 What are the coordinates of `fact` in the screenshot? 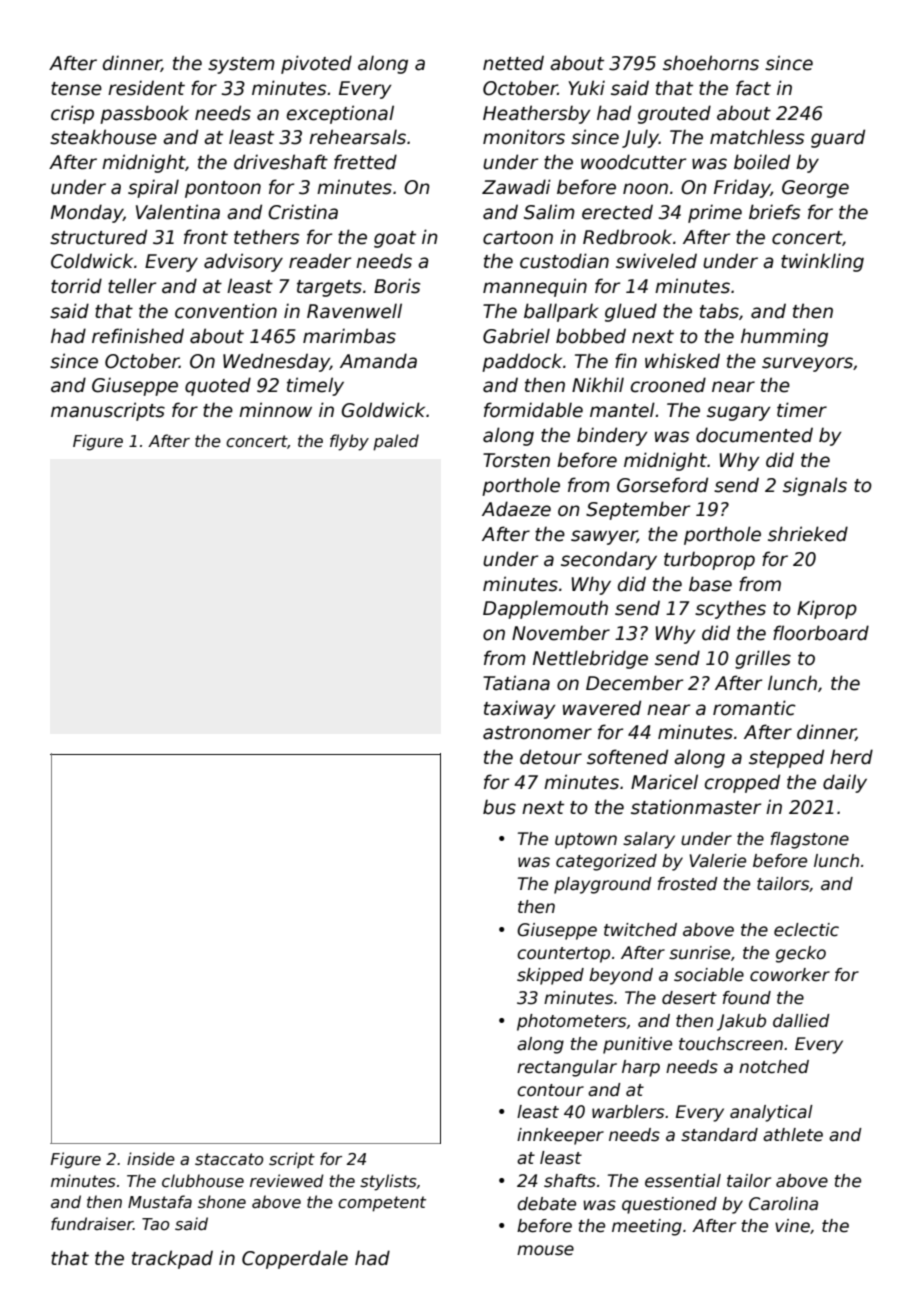 It's located at (753, 88).
